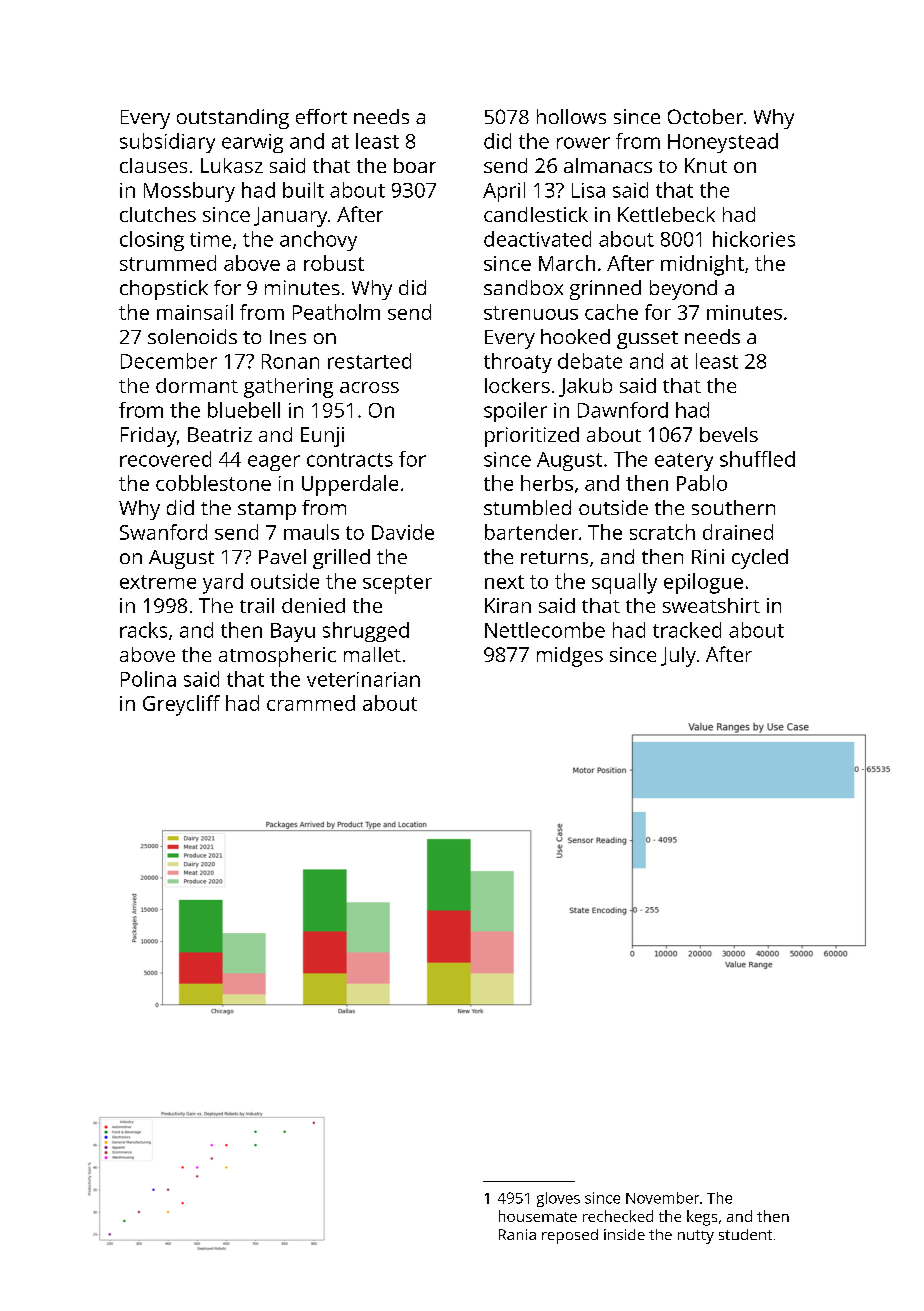 Image resolution: width=924 pixels, height=1311 pixels. Describe the element at coordinates (558, 1199) in the screenshot. I see `gloves` at that location.
